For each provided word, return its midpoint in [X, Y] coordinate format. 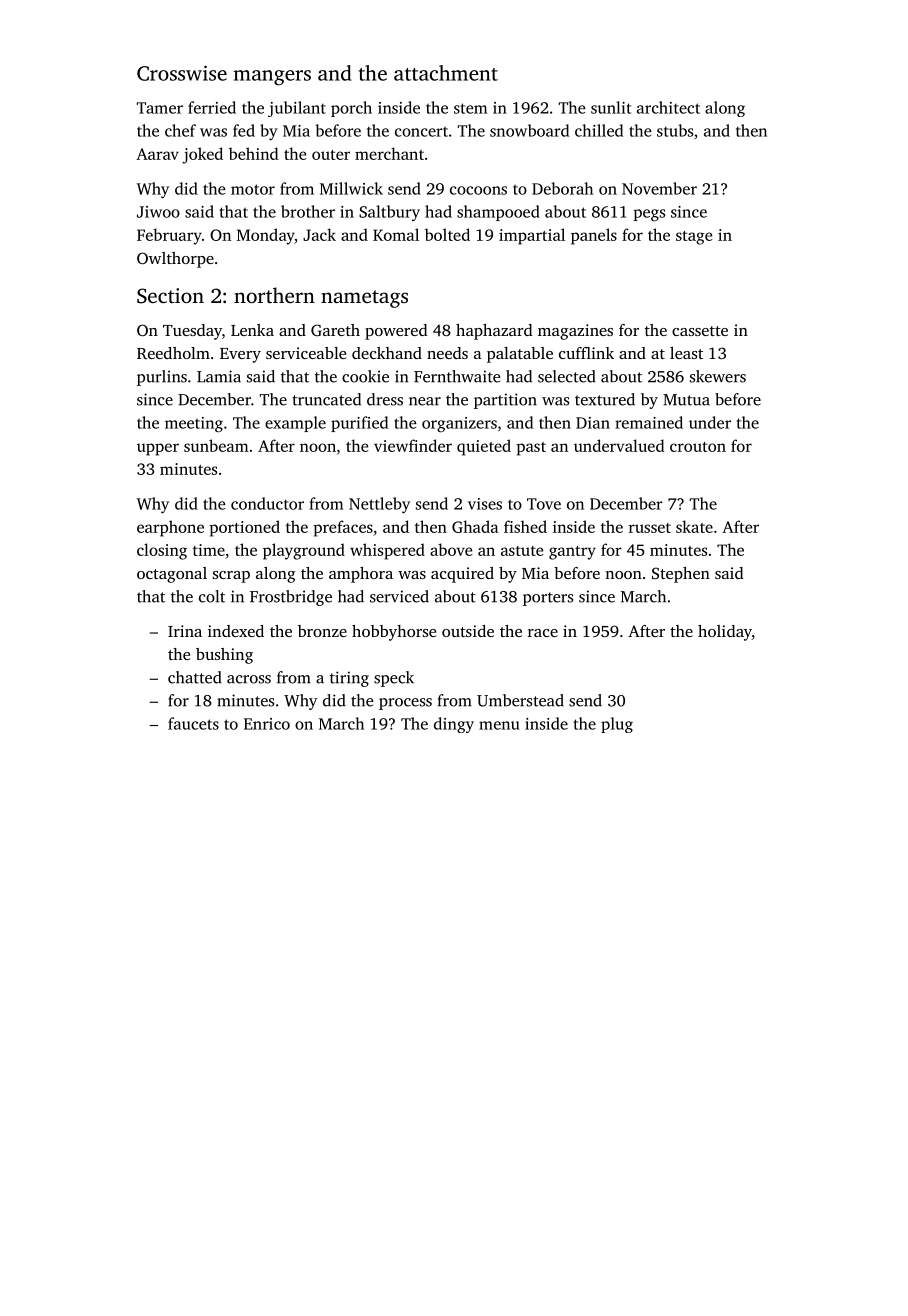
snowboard [529, 130]
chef [180, 130]
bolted [447, 234]
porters [548, 599]
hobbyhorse [394, 633]
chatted [195, 677]
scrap [231, 577]
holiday [725, 633]
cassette [700, 331]
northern [274, 295]
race [543, 633]
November [659, 188]
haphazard [494, 332]
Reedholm [173, 353]
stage [694, 238]
